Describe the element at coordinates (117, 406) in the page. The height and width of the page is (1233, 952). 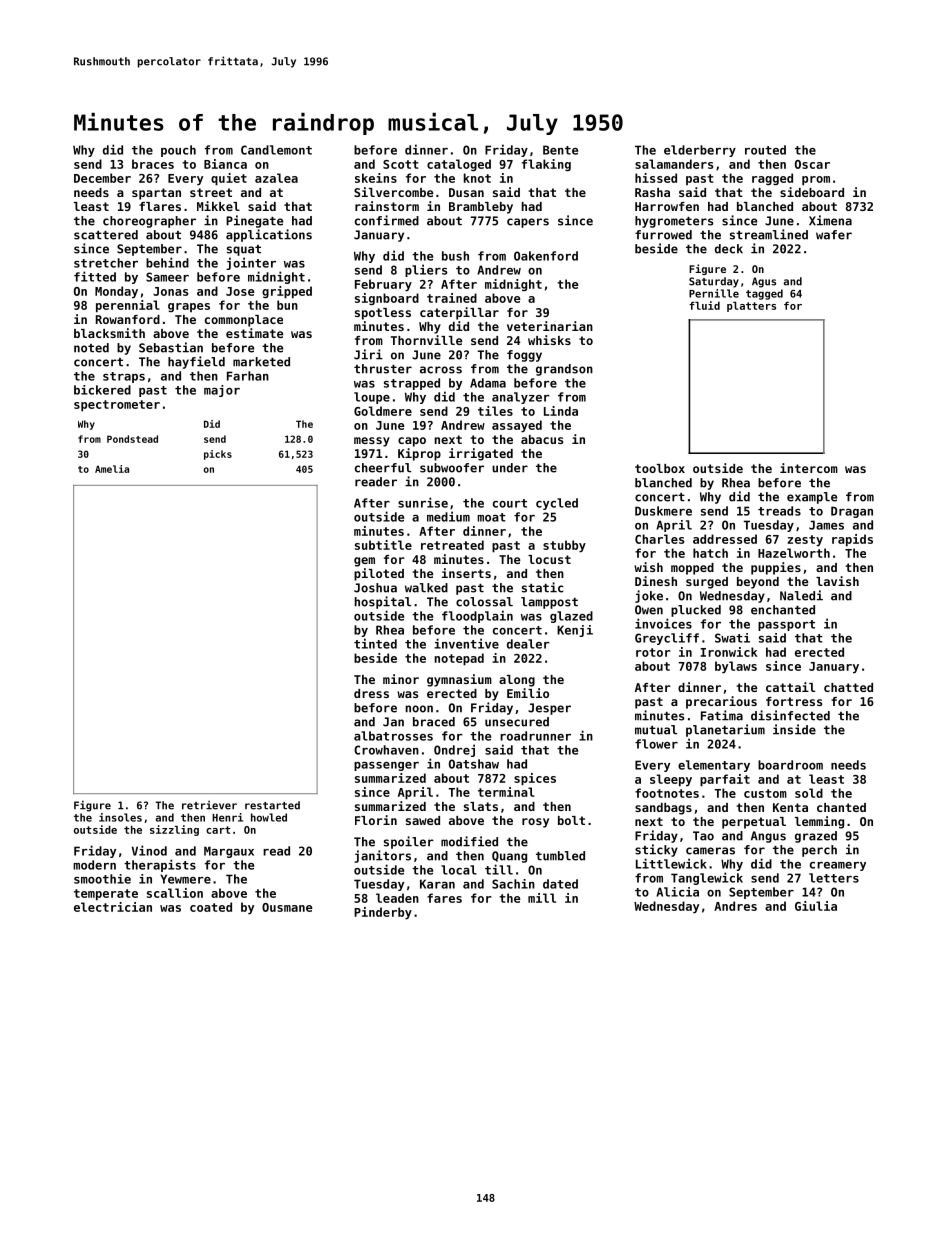
I see `spectrometer` at that location.
